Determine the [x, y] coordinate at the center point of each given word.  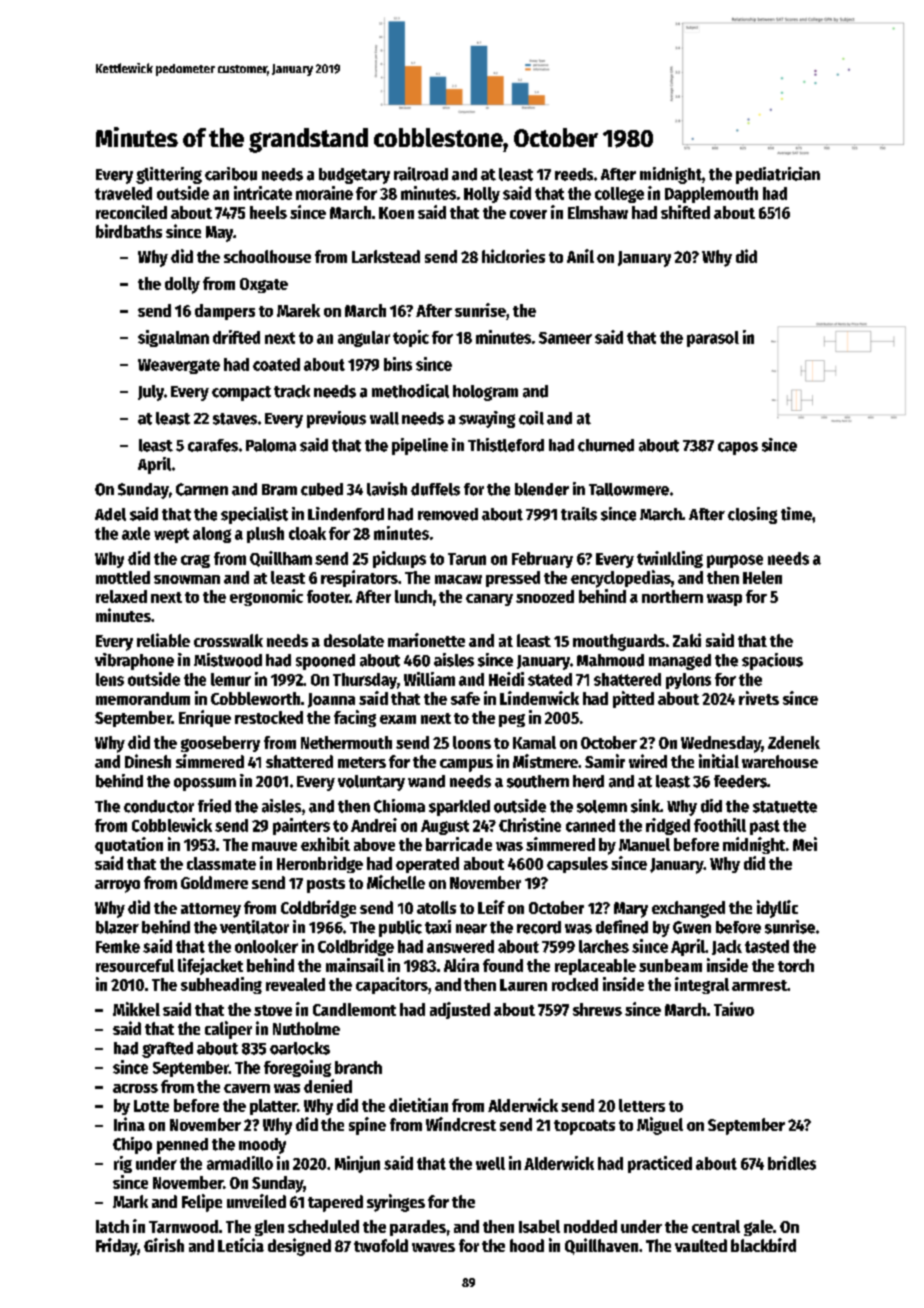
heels [268, 212]
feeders [740, 781]
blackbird [763, 1245]
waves [433, 1247]
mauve [274, 846]
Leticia [241, 1245]
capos [738, 448]
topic [411, 338]
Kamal [534, 742]
